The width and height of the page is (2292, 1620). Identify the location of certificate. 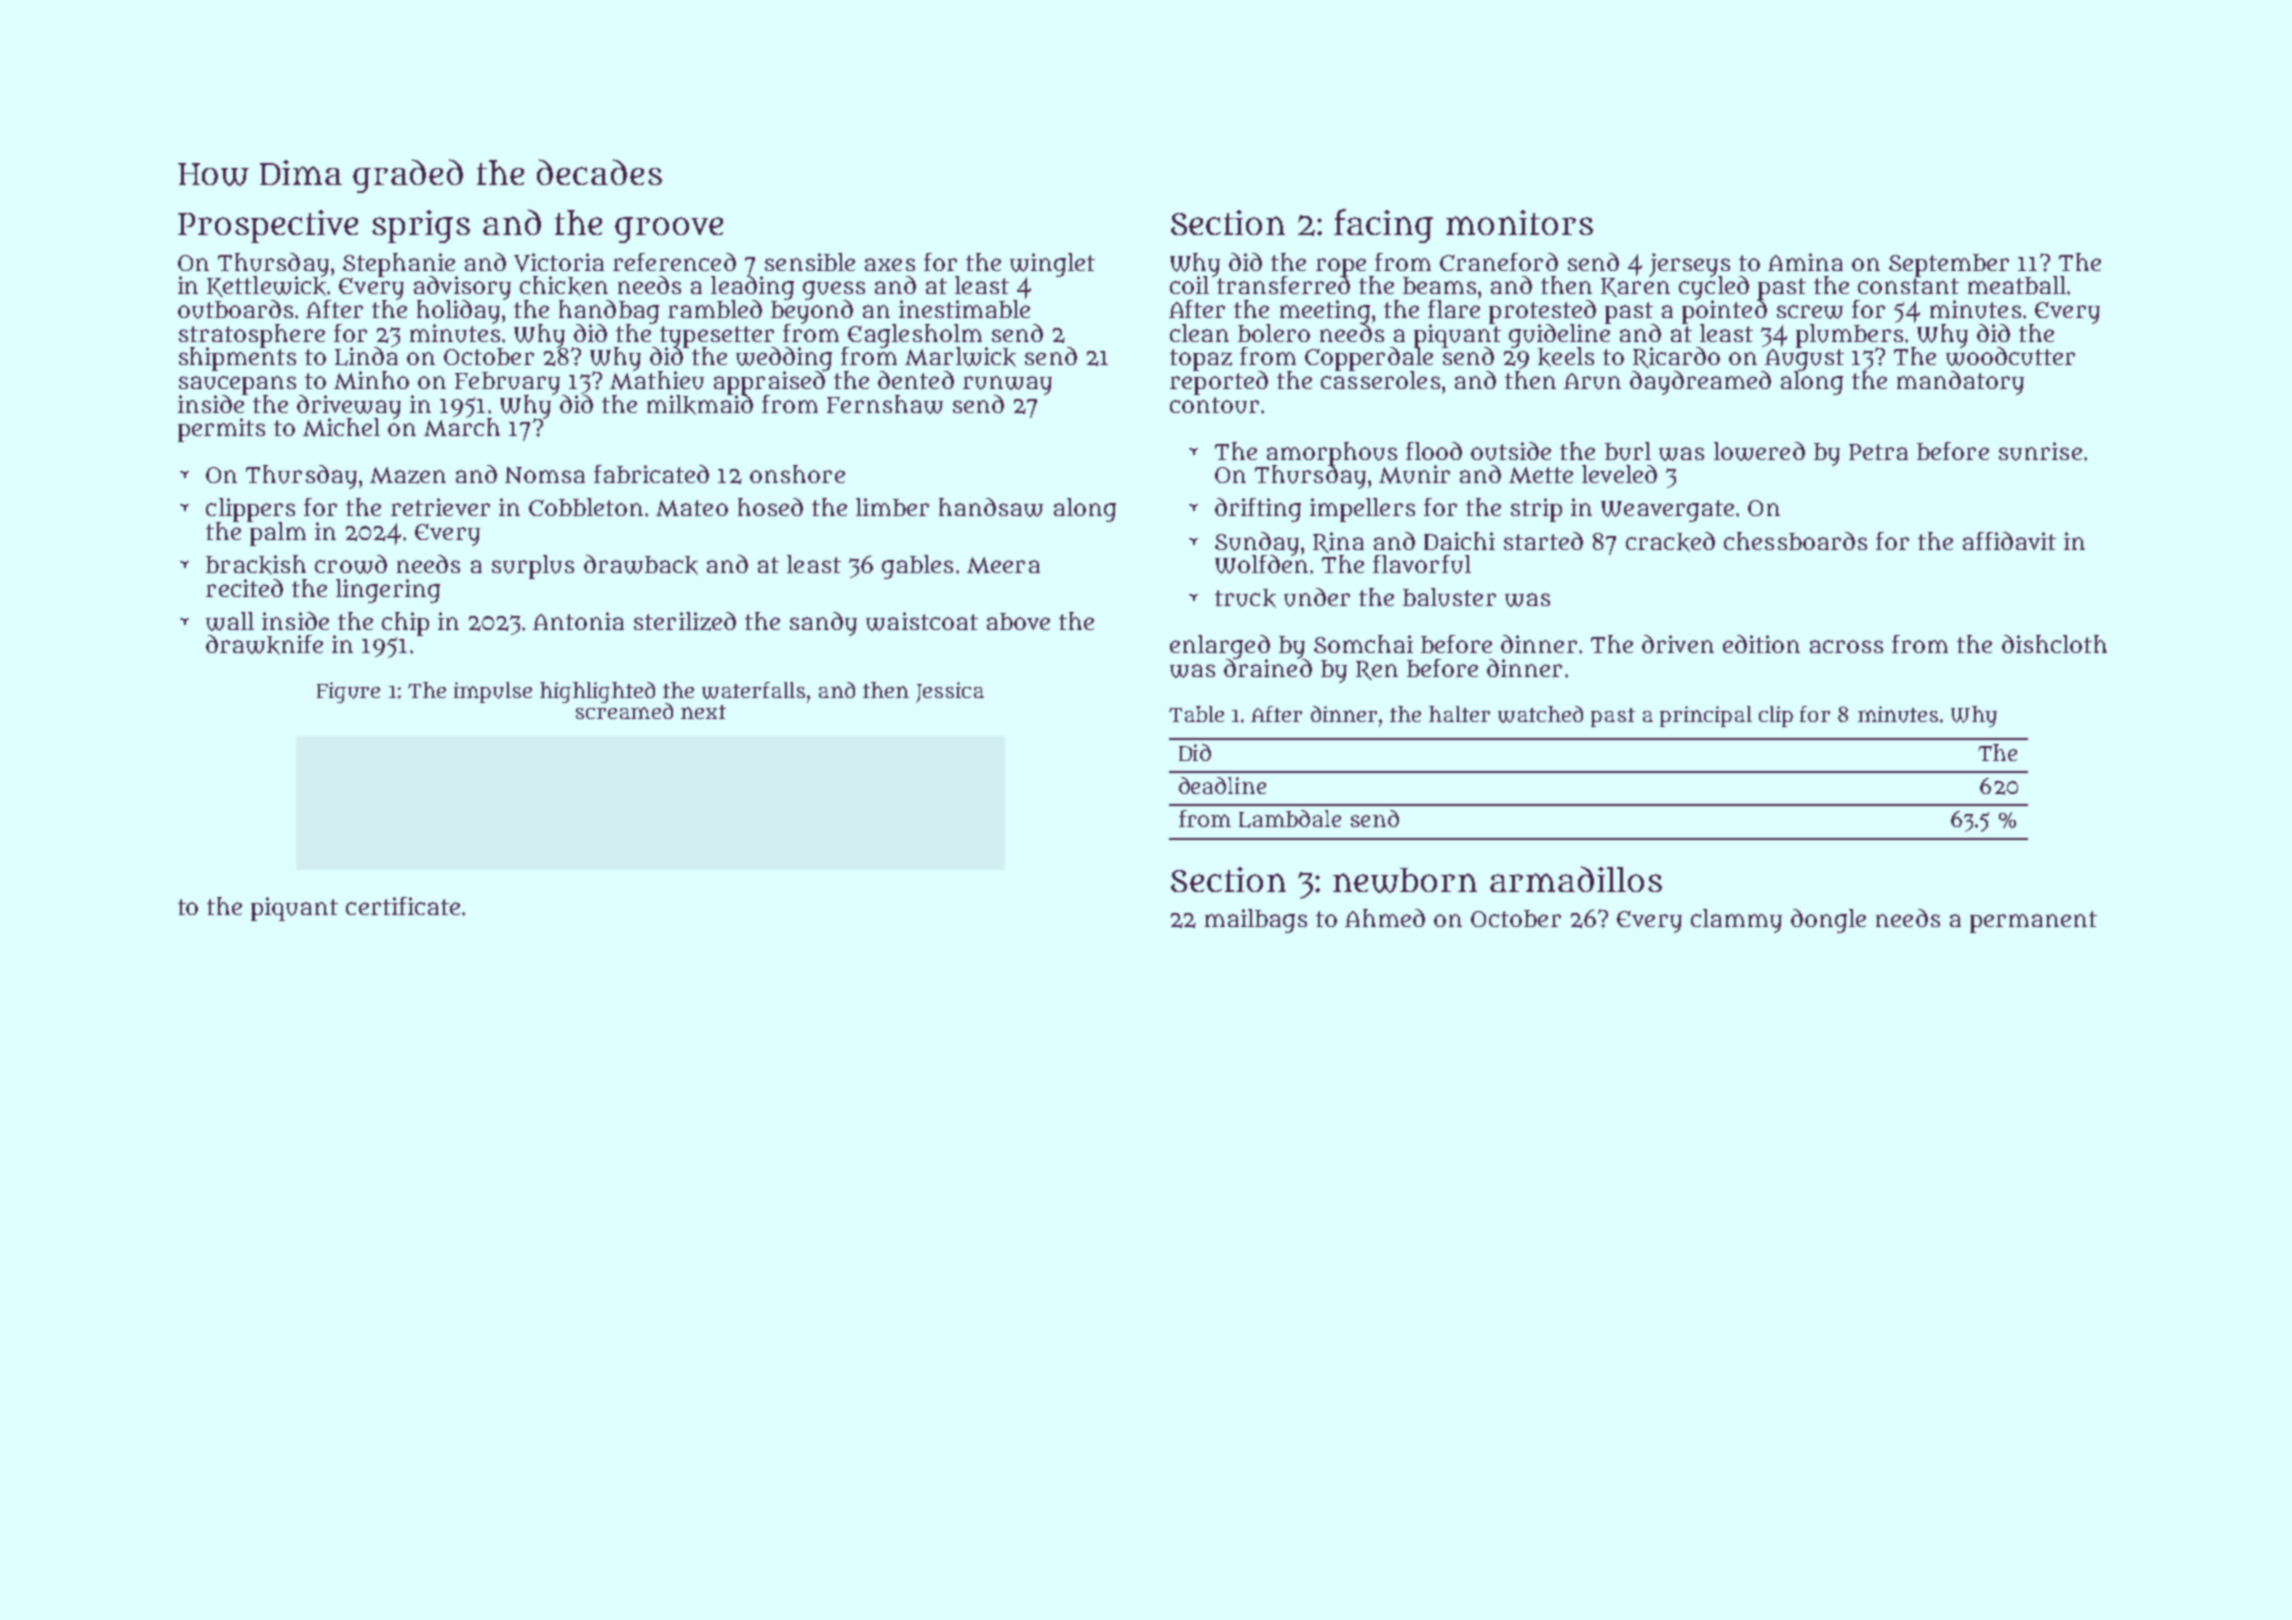
(403, 906).
